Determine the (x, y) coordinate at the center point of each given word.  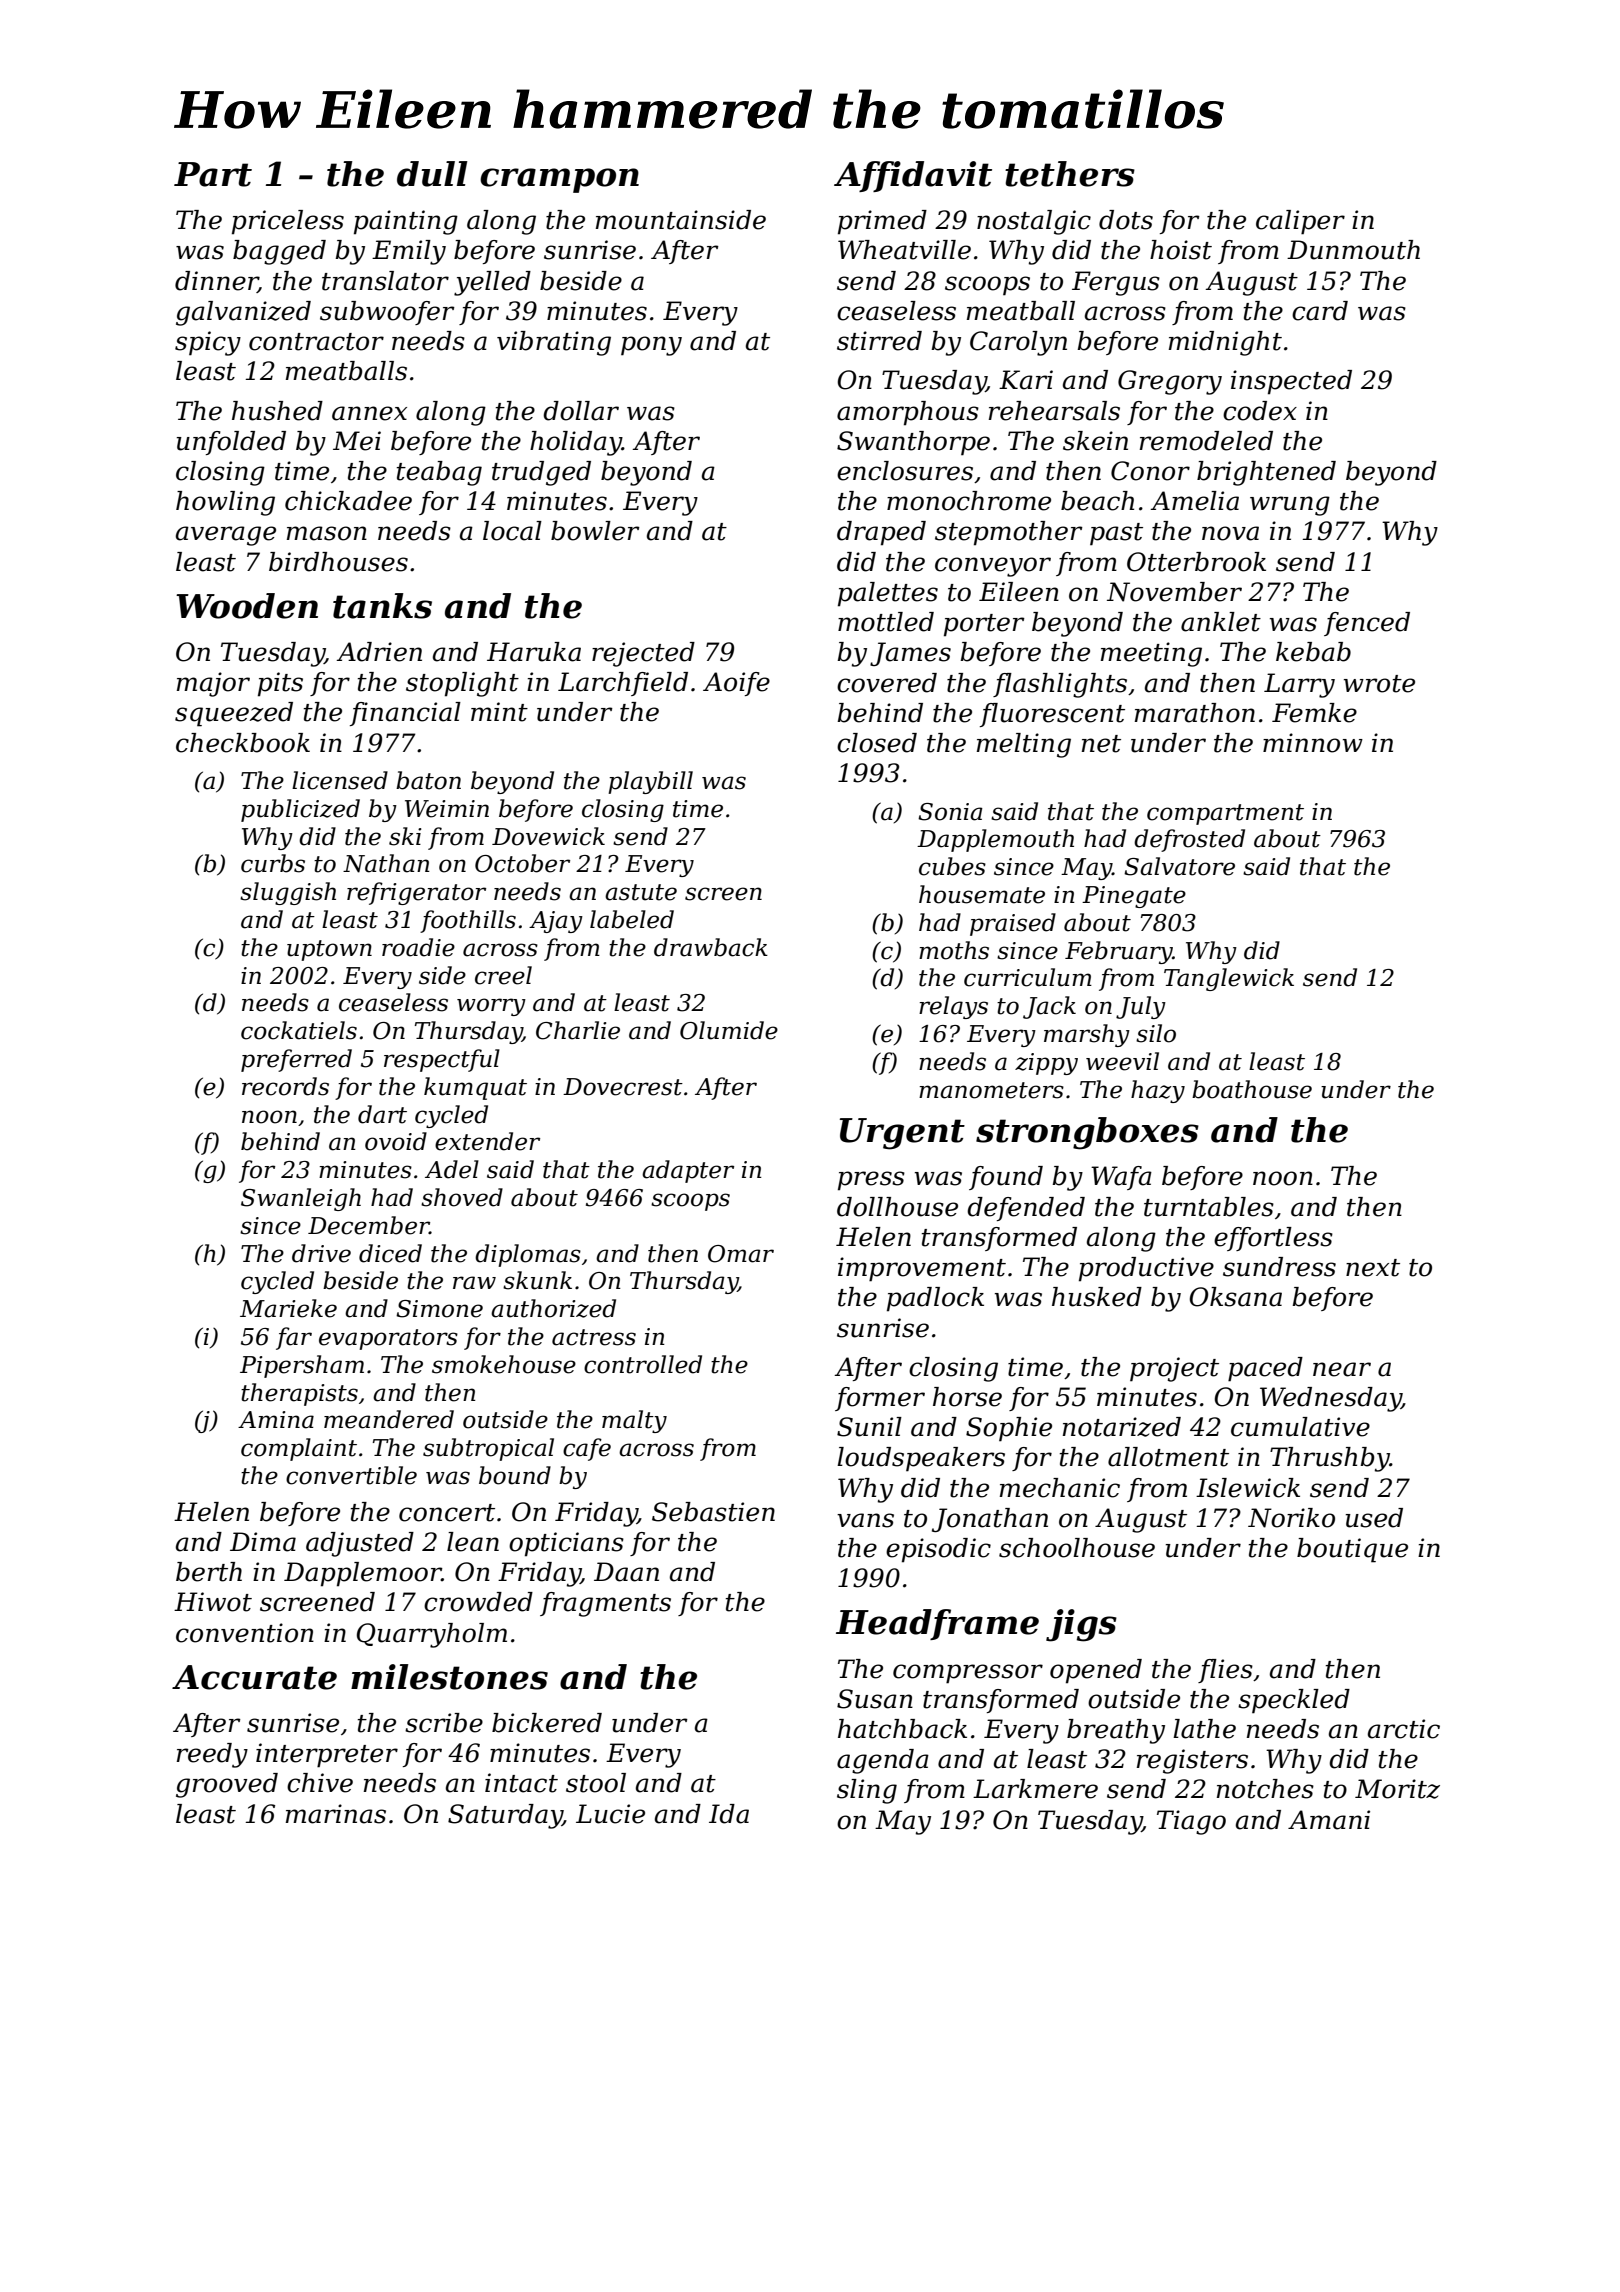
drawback (711, 947)
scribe (444, 1723)
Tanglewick (1229, 979)
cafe (587, 1449)
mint (499, 712)
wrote (1379, 684)
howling (225, 503)
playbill (650, 782)
